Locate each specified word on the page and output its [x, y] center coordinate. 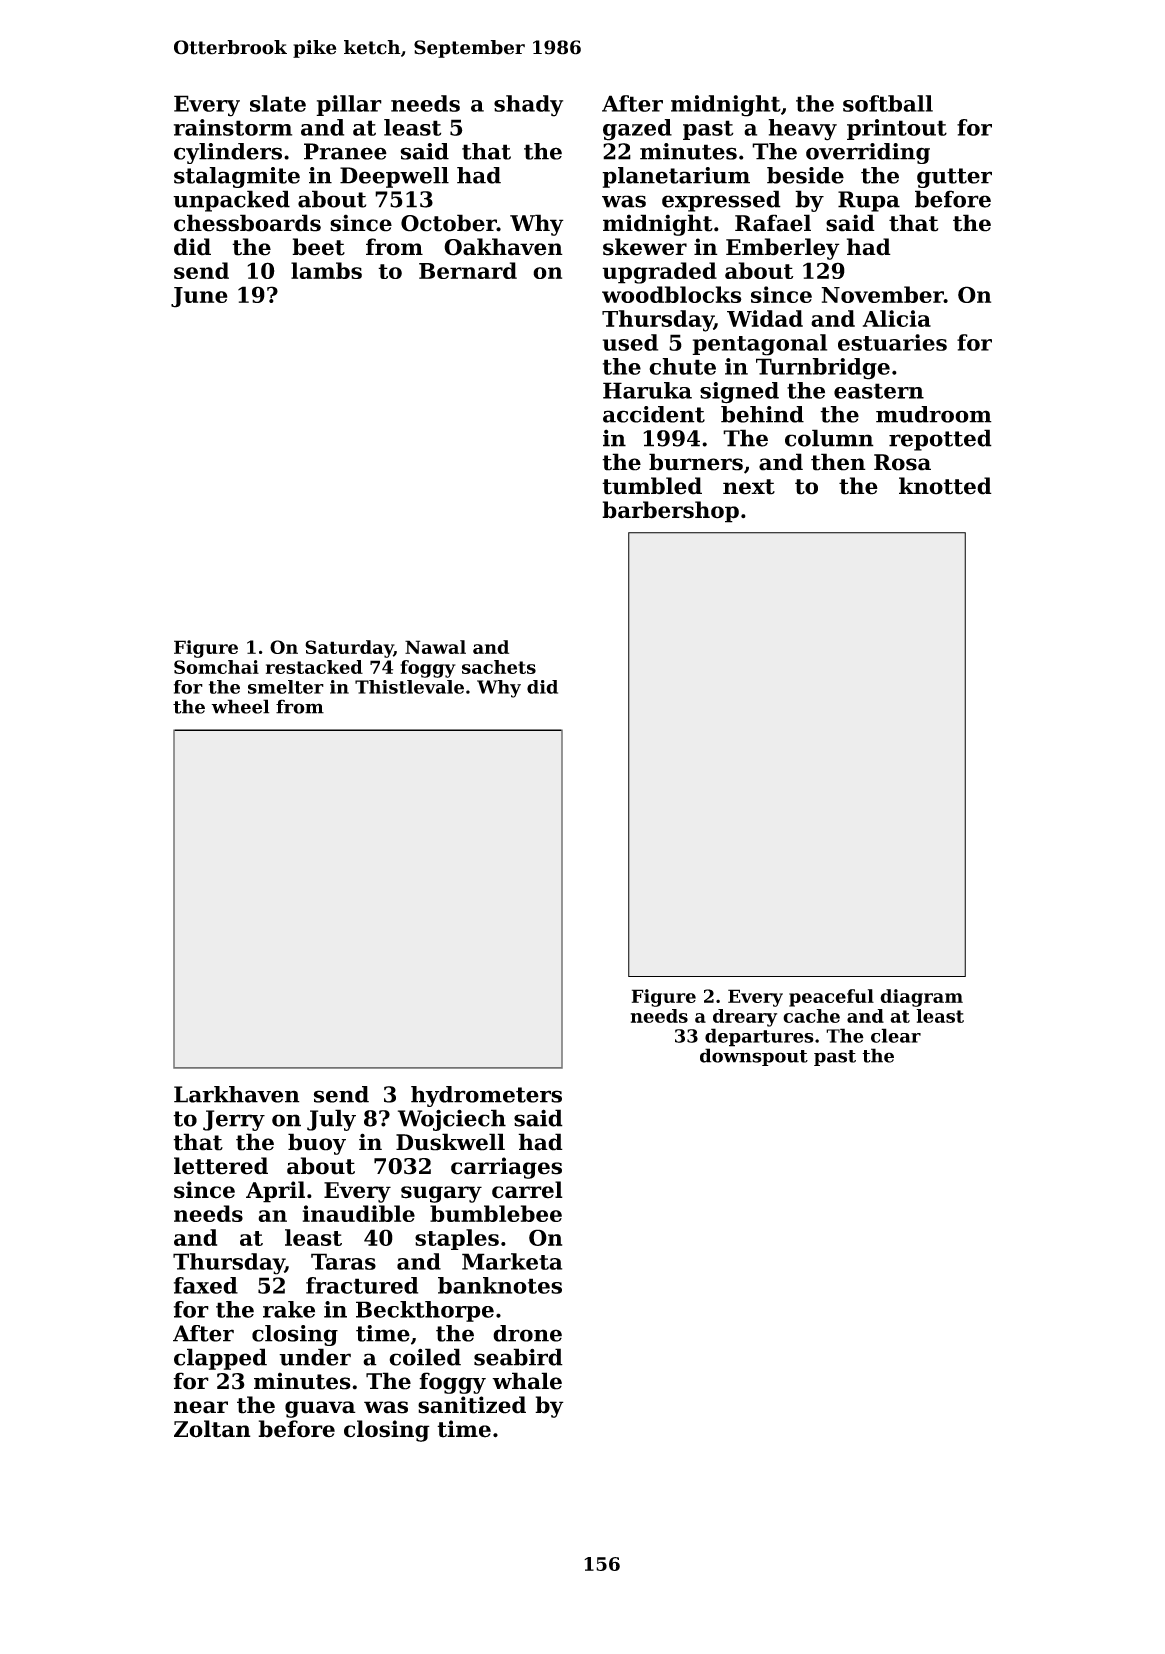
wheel [240, 706]
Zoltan [212, 1429]
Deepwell [394, 177]
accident [654, 414]
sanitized [472, 1405]
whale [527, 1381]
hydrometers [486, 1096]
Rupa [869, 201]
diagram [921, 998]
